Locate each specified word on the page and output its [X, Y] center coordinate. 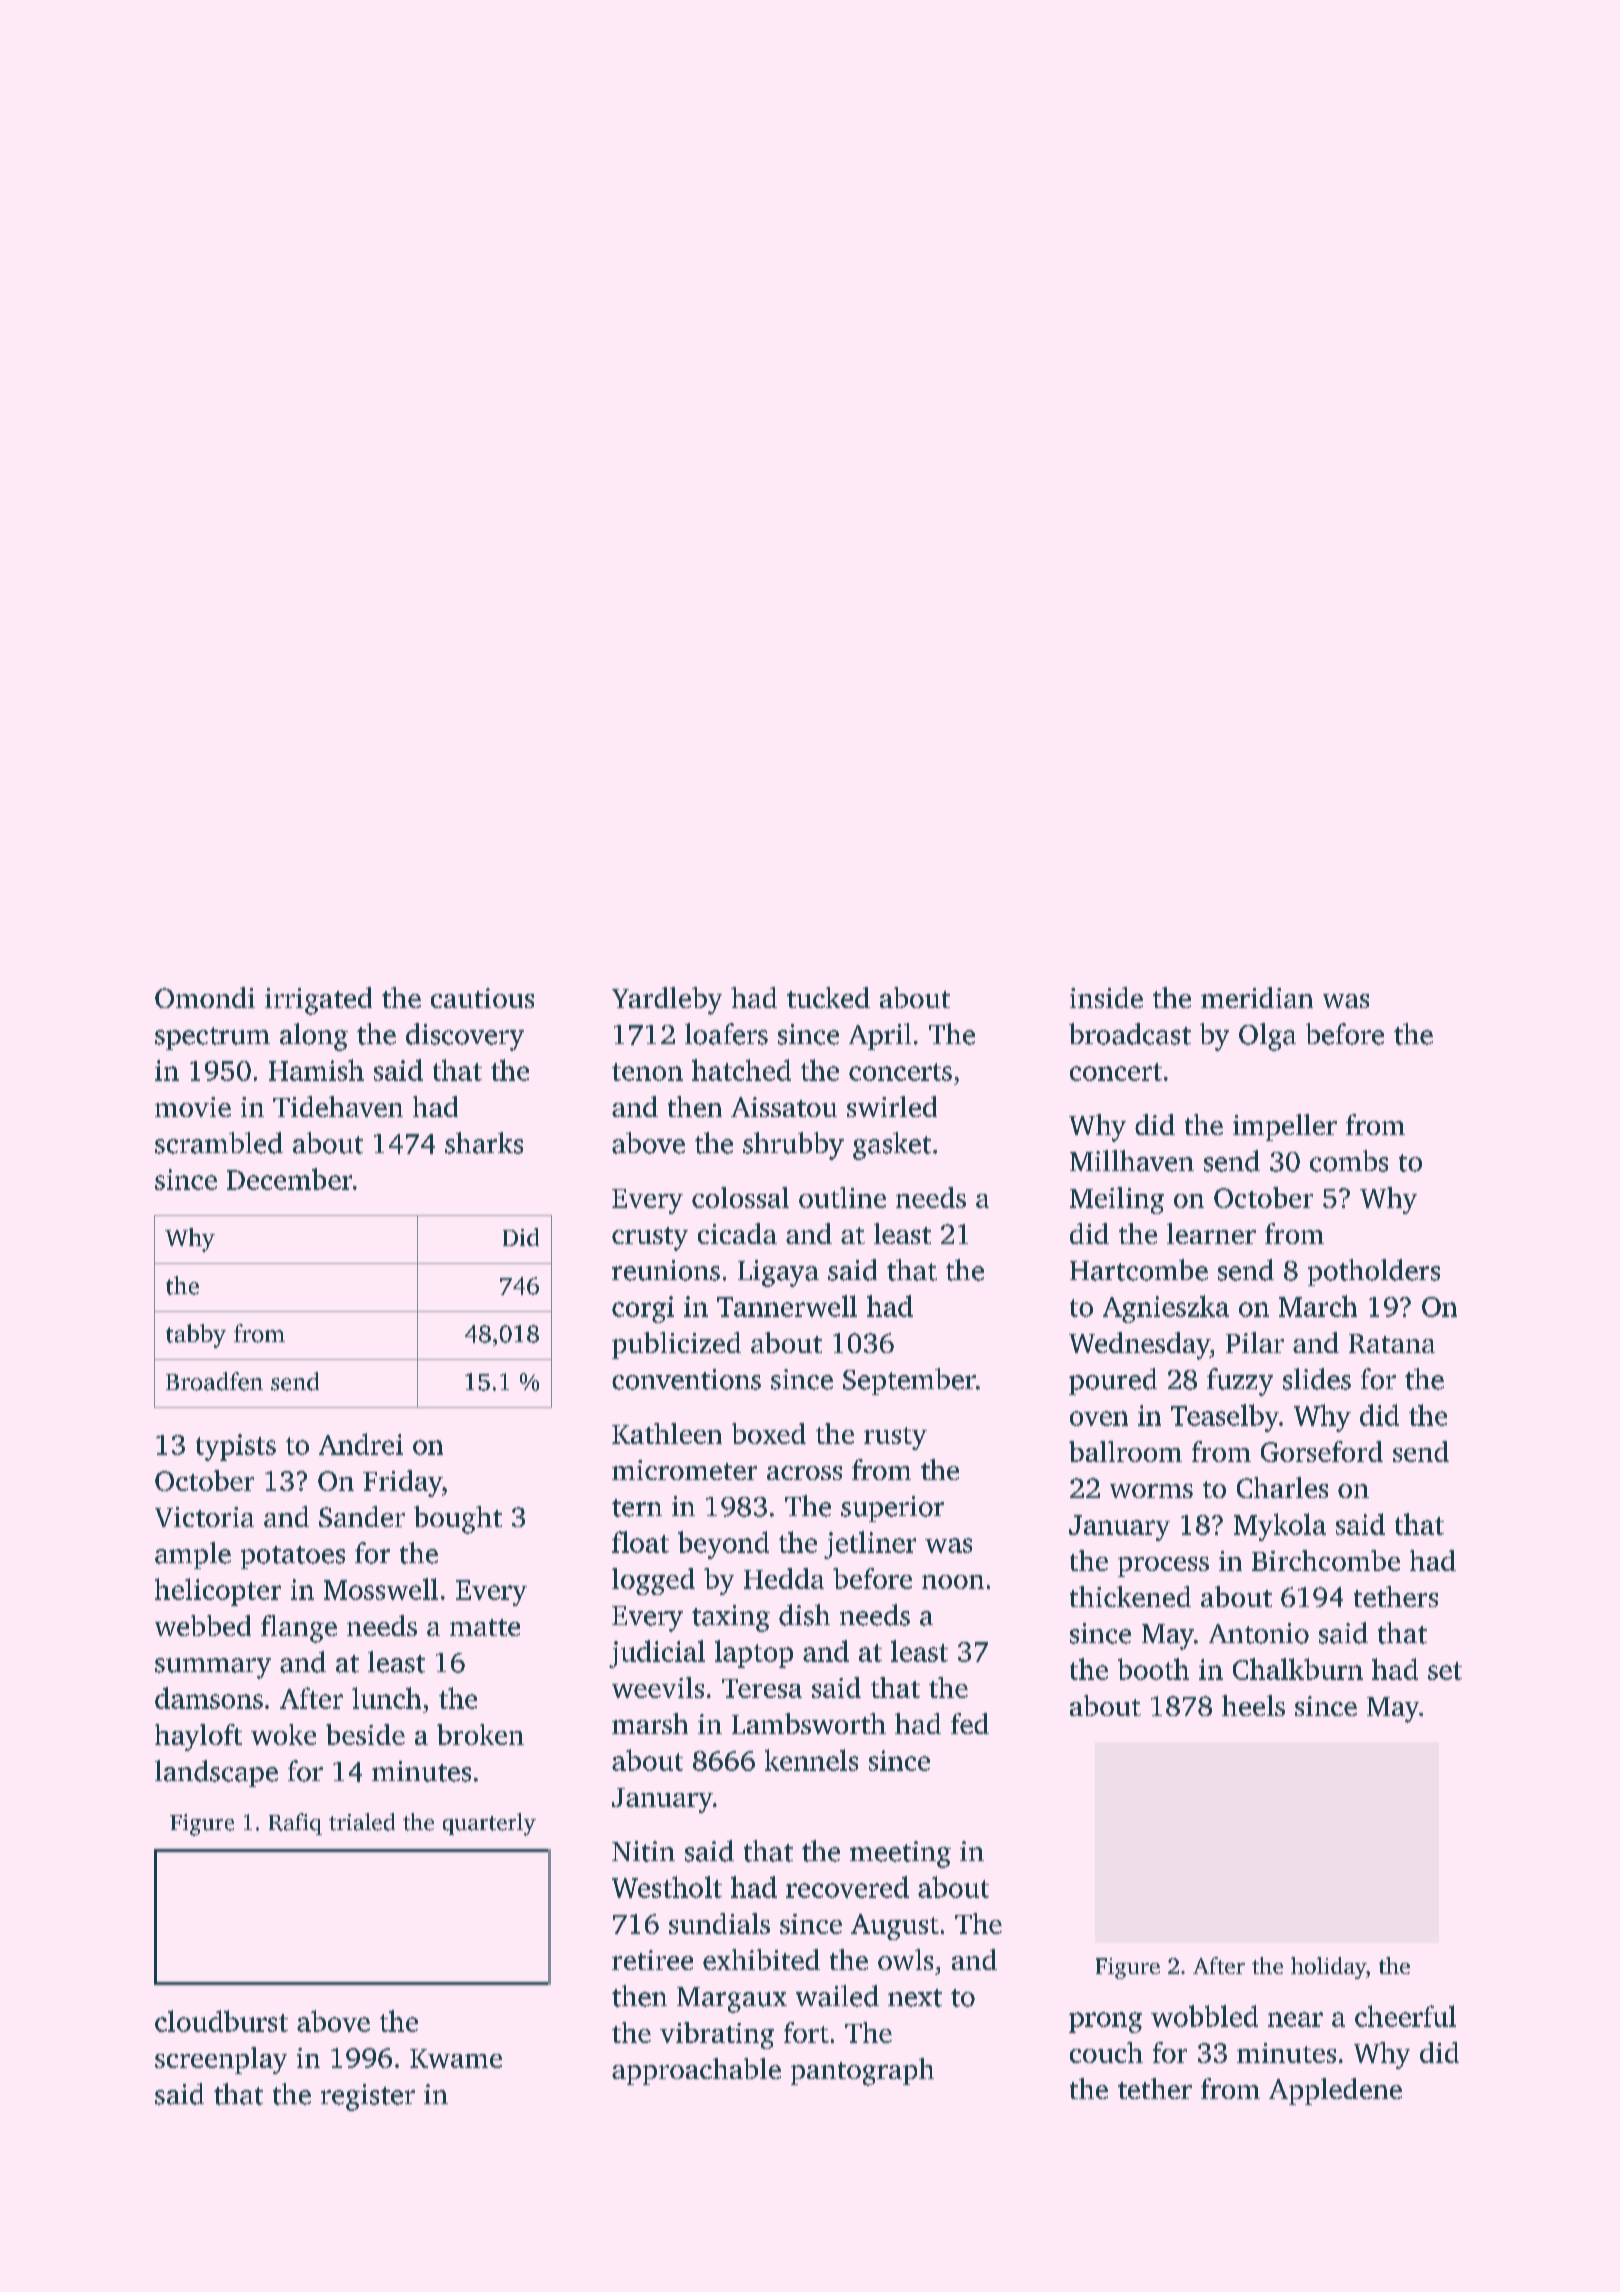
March [1318, 1306]
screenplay [221, 2060]
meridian [1257, 997]
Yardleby [667, 1001]
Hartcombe [1139, 1270]
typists [236, 1447]
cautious [482, 998]
